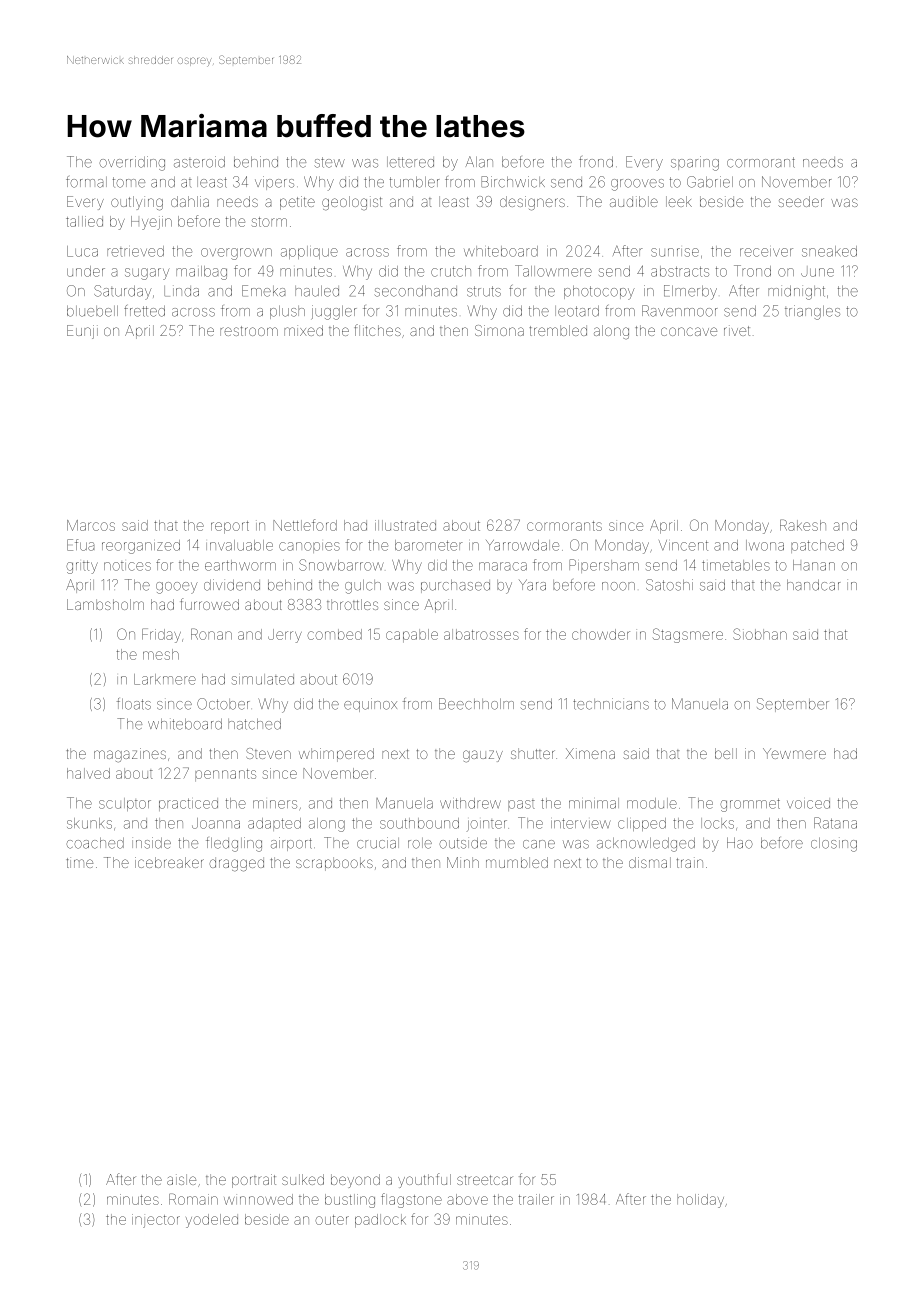  Describe the element at coordinates (236, 864) in the page. I see `dragged` at that location.
